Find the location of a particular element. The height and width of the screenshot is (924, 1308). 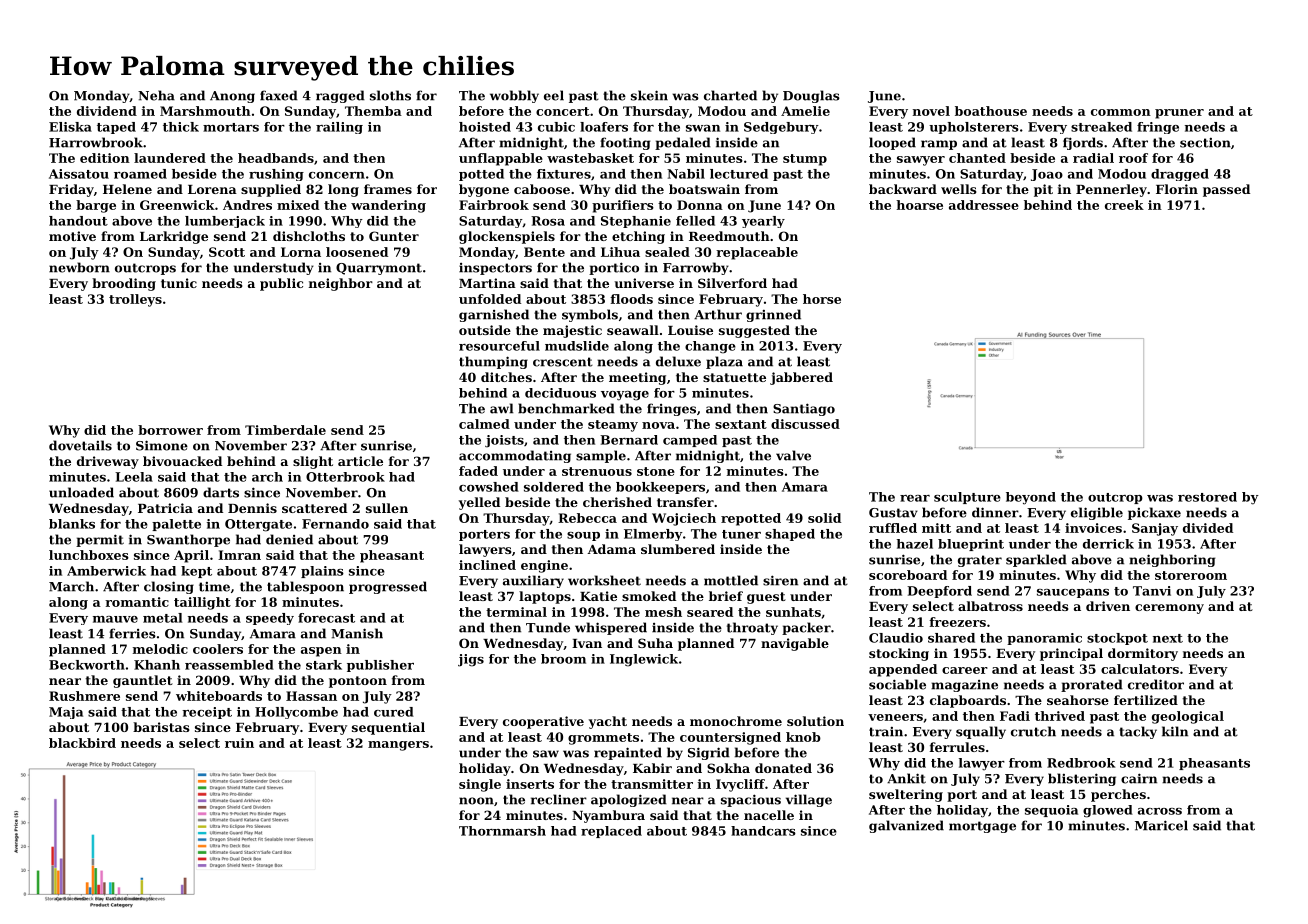

borrower is located at coordinates (170, 430).
